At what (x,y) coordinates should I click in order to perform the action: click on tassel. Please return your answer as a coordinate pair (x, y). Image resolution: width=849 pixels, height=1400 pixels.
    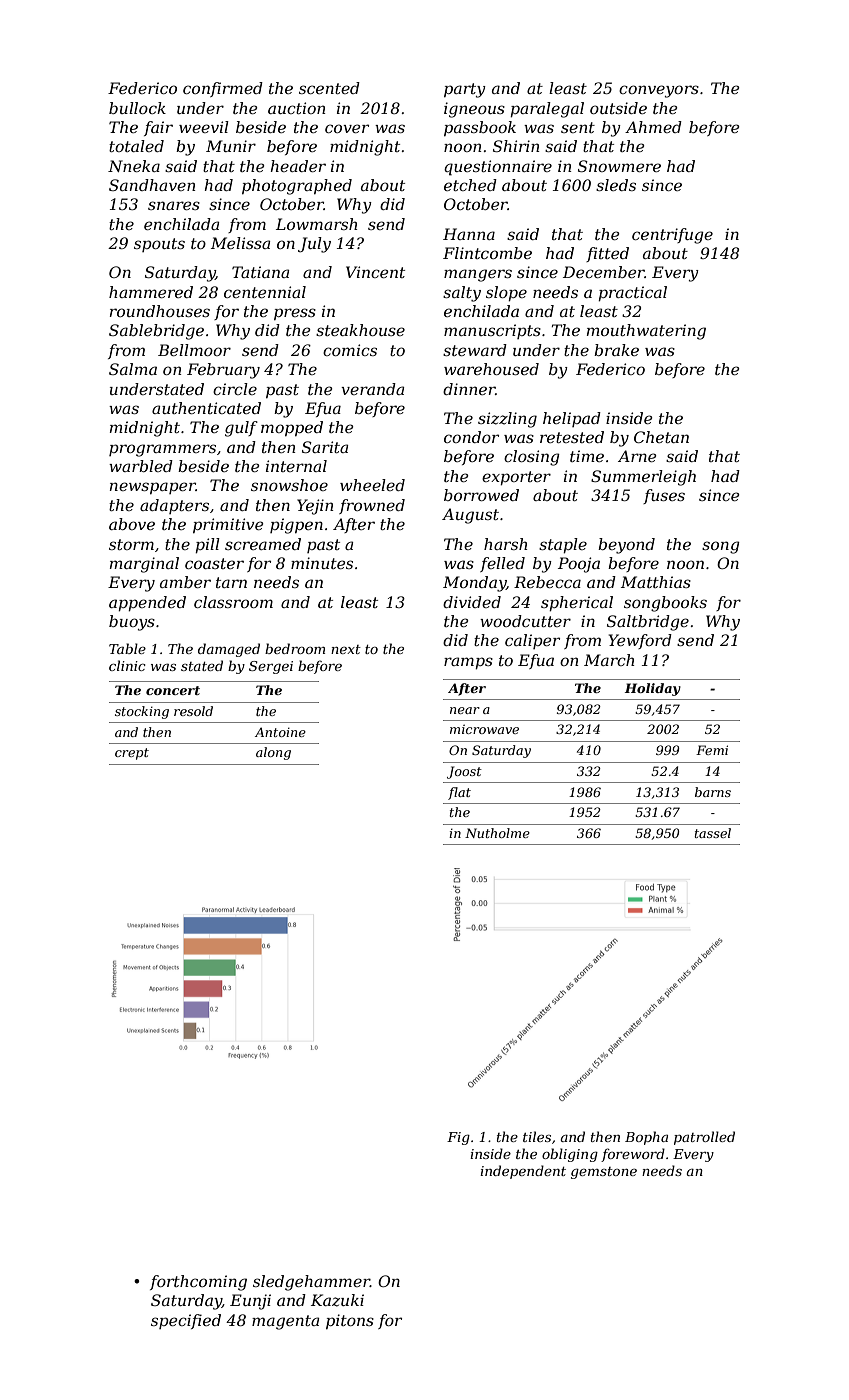
    Looking at the image, I should click on (713, 833).
